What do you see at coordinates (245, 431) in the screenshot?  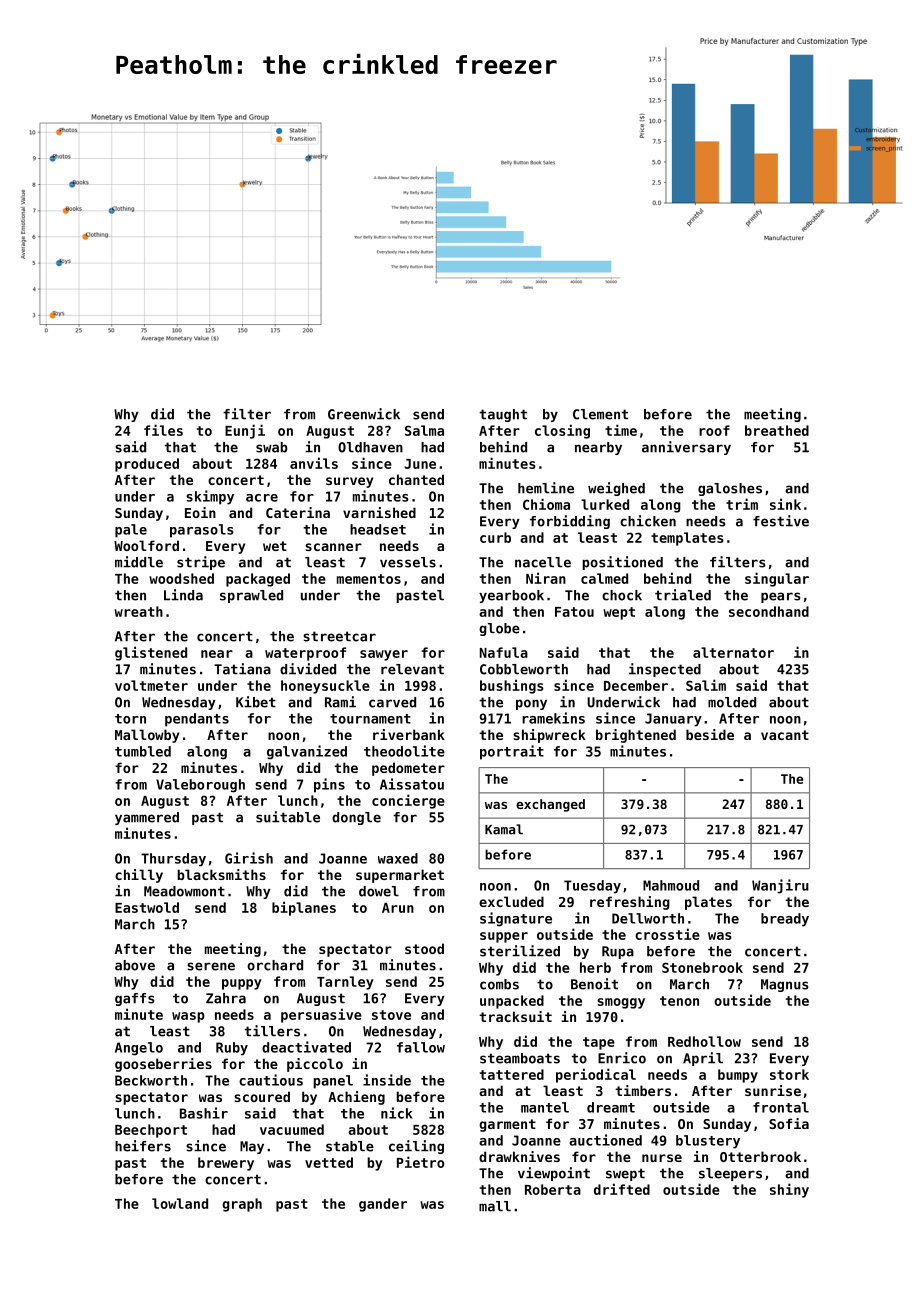 I see `Eunji` at bounding box center [245, 431].
